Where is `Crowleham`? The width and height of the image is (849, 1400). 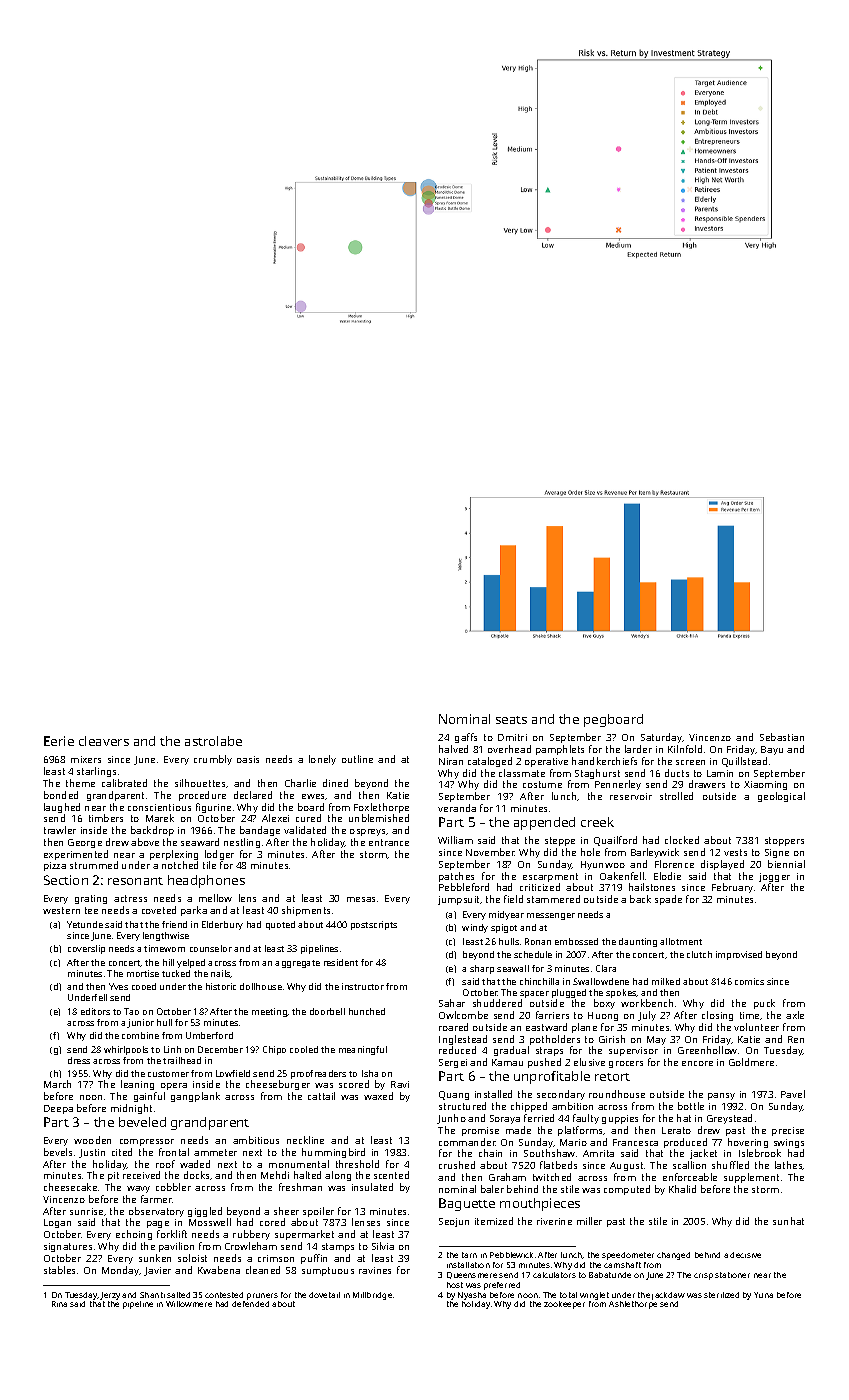
Crowleham is located at coordinates (251, 1246).
